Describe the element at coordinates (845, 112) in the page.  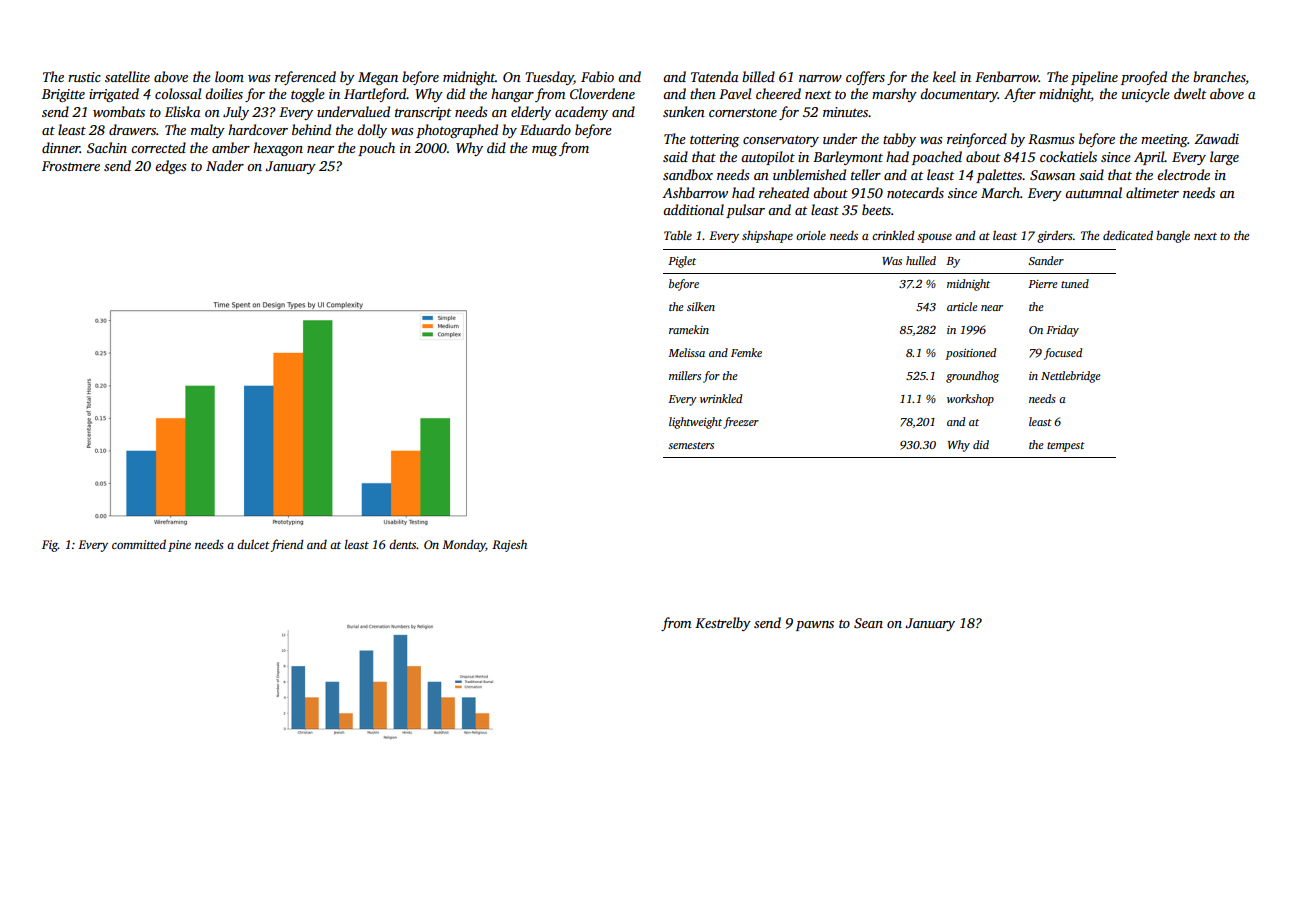
I see `minutes` at that location.
